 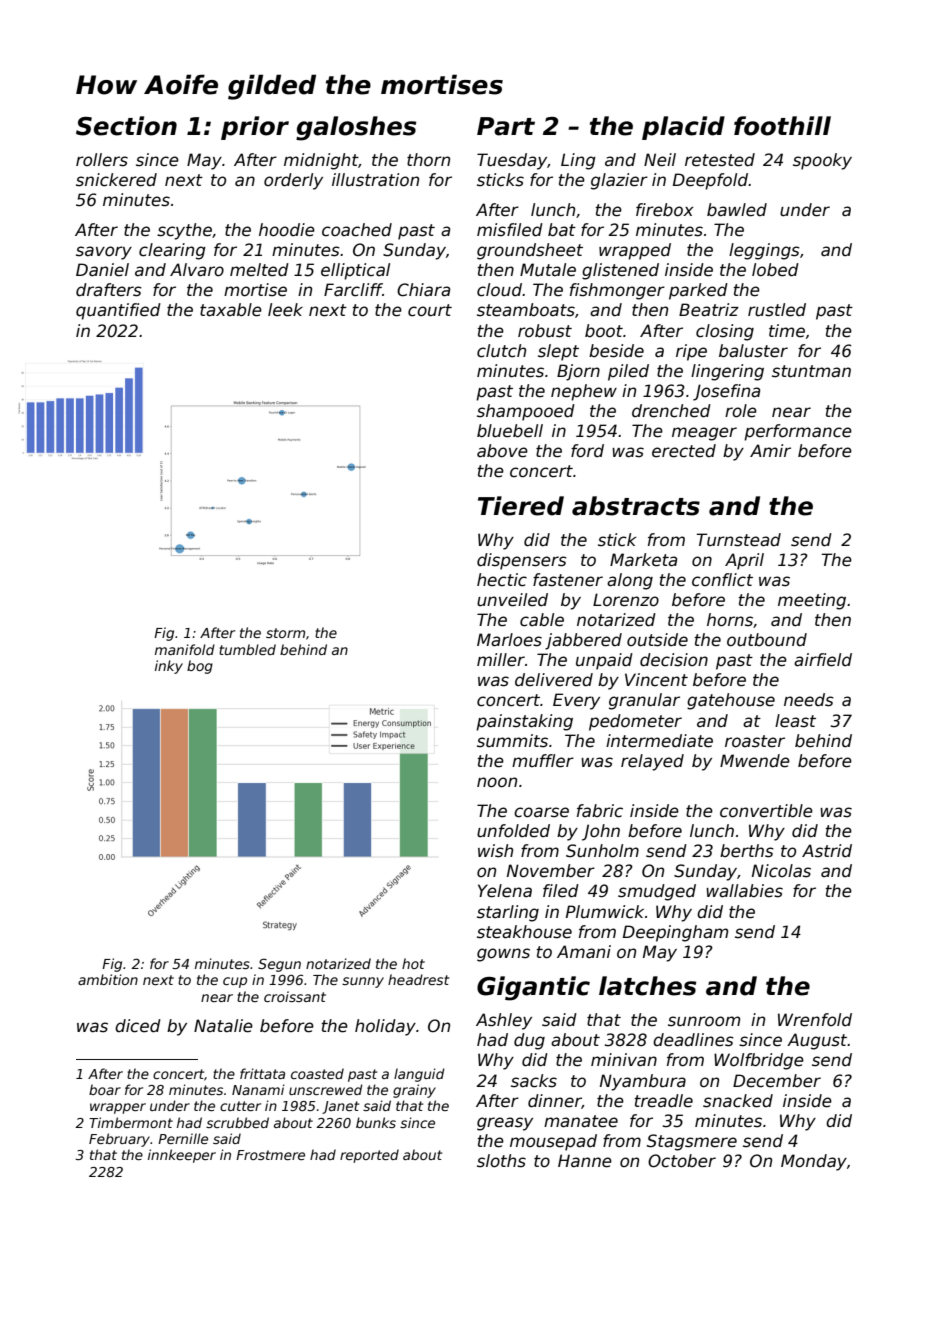 I want to click on thorn, so click(x=428, y=160).
